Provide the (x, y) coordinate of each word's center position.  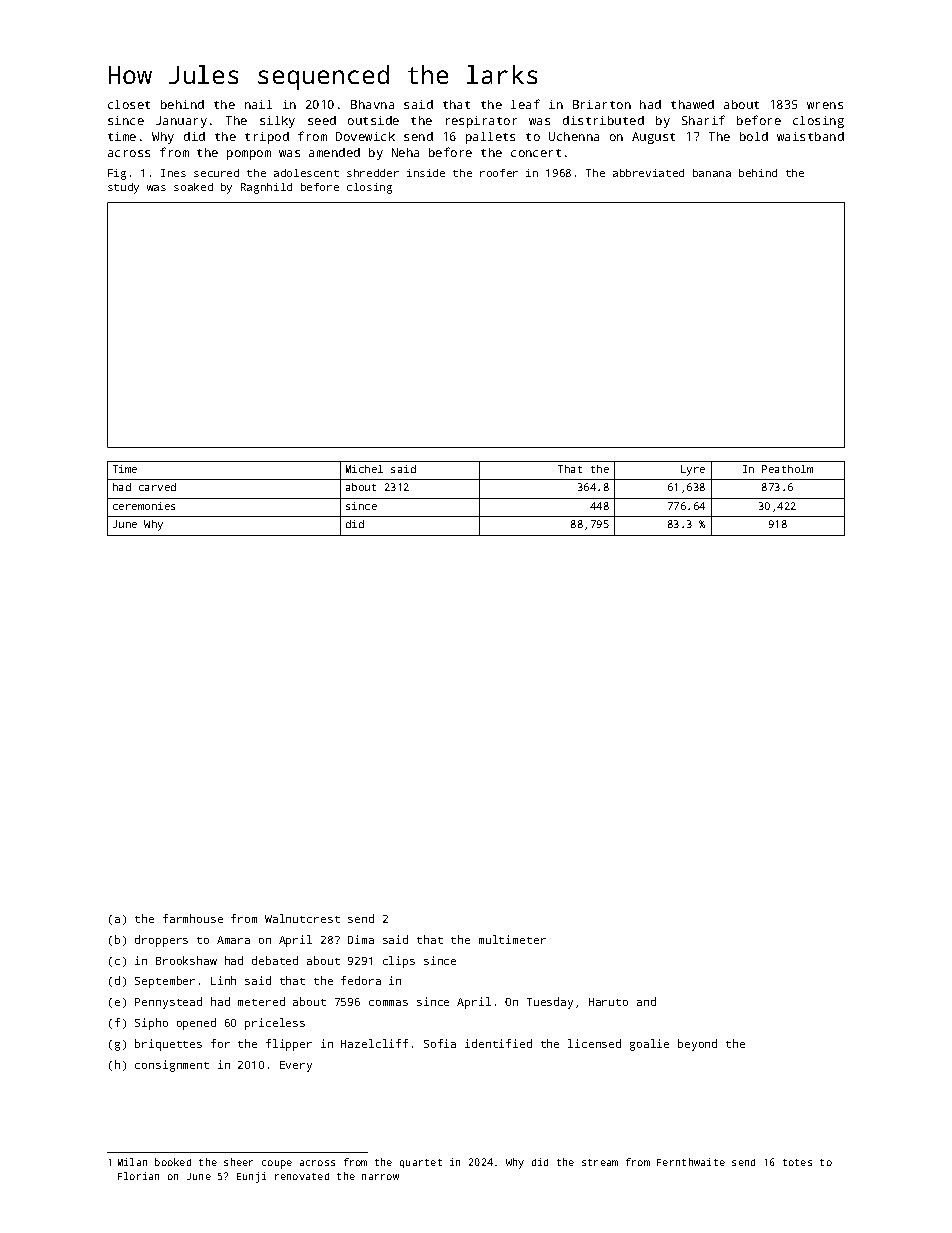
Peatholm (787, 469)
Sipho (151, 1024)
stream (600, 1162)
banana (712, 173)
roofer (499, 173)
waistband (810, 136)
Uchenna (574, 136)
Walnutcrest (302, 918)
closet (129, 104)
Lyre (693, 470)
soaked (193, 187)
